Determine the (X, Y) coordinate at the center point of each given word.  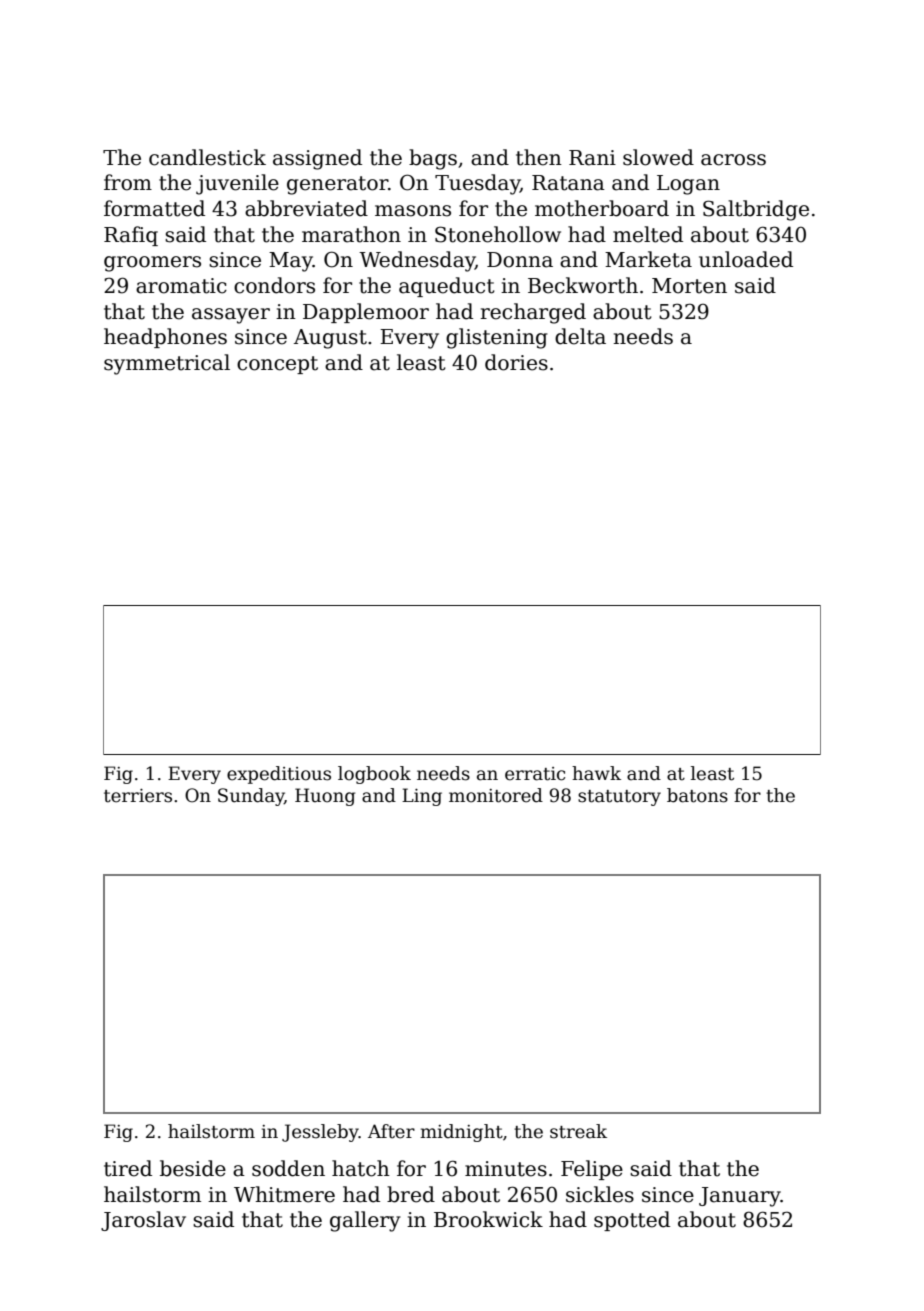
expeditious (279, 775)
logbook (374, 775)
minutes (506, 1169)
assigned (317, 159)
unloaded (746, 259)
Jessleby (320, 1133)
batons (697, 795)
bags (433, 159)
